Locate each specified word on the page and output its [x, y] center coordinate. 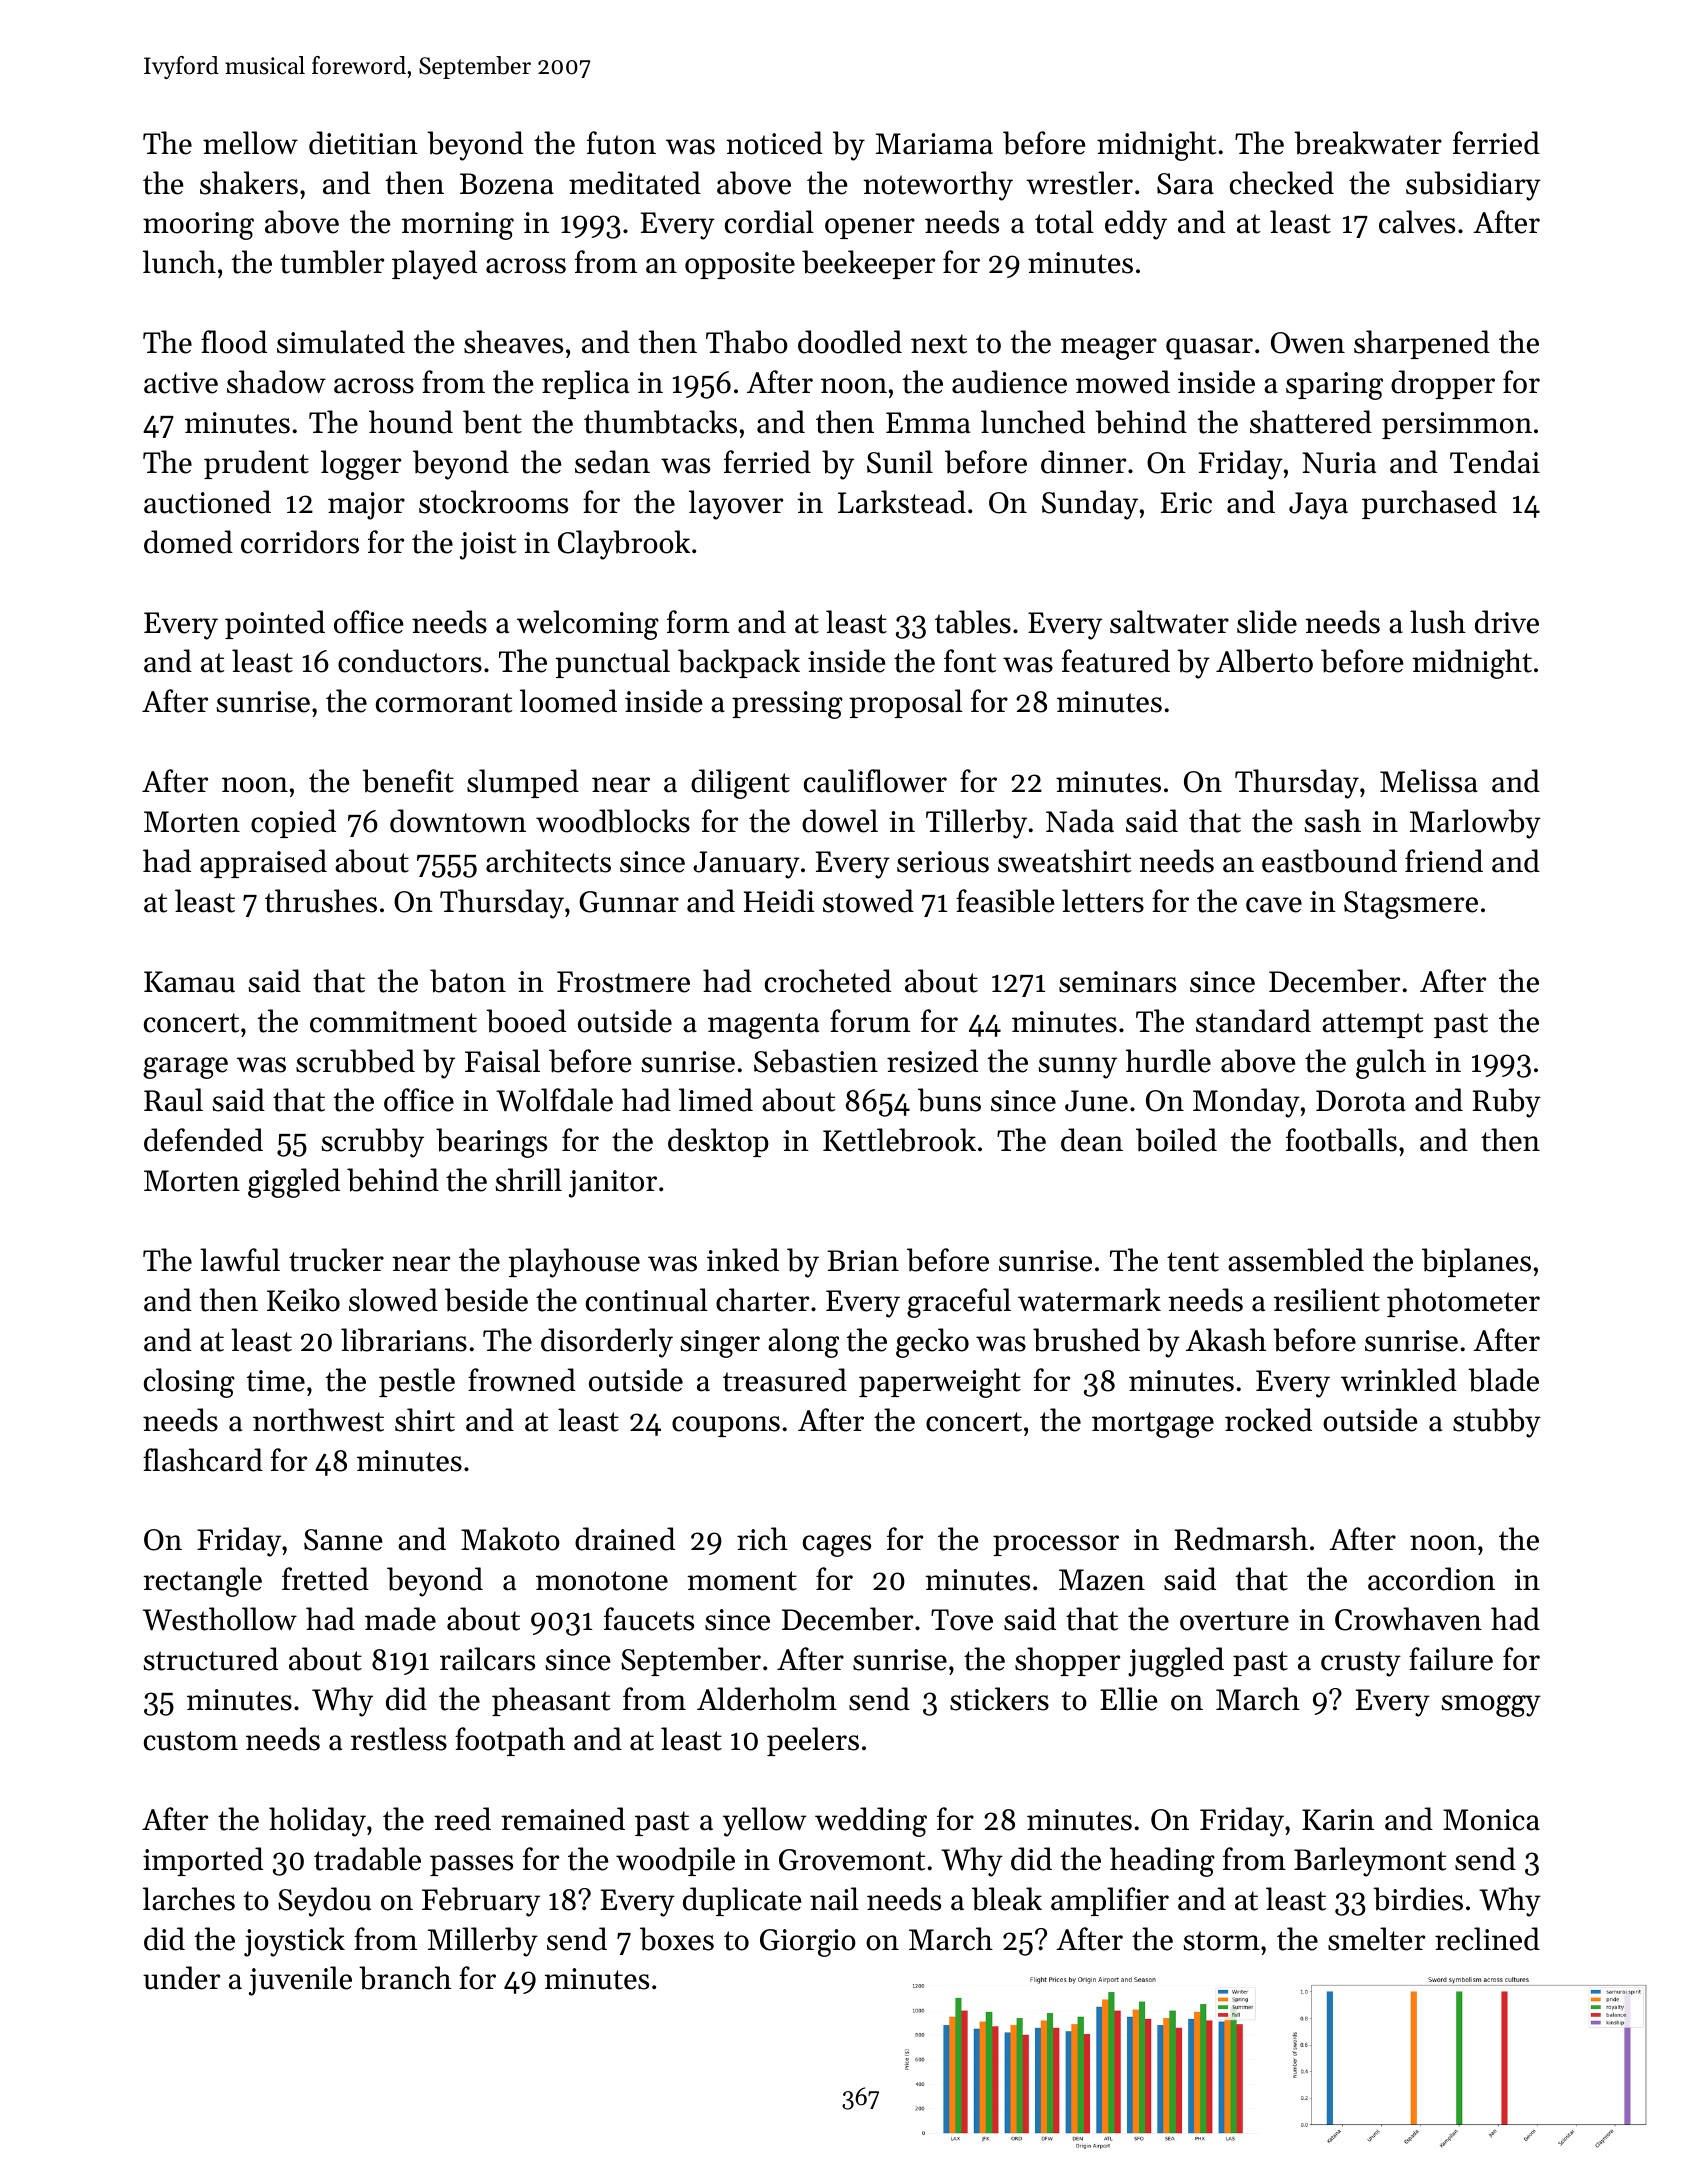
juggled [1176, 1662]
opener [870, 228]
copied [293, 823]
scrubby [373, 1143]
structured [211, 1659]
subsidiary [1473, 186]
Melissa [1429, 781]
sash [1333, 821]
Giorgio [808, 1943]
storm [1222, 1941]
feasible [1005, 901]
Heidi [779, 901]
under [181, 1978]
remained [563, 1819]
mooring [198, 226]
